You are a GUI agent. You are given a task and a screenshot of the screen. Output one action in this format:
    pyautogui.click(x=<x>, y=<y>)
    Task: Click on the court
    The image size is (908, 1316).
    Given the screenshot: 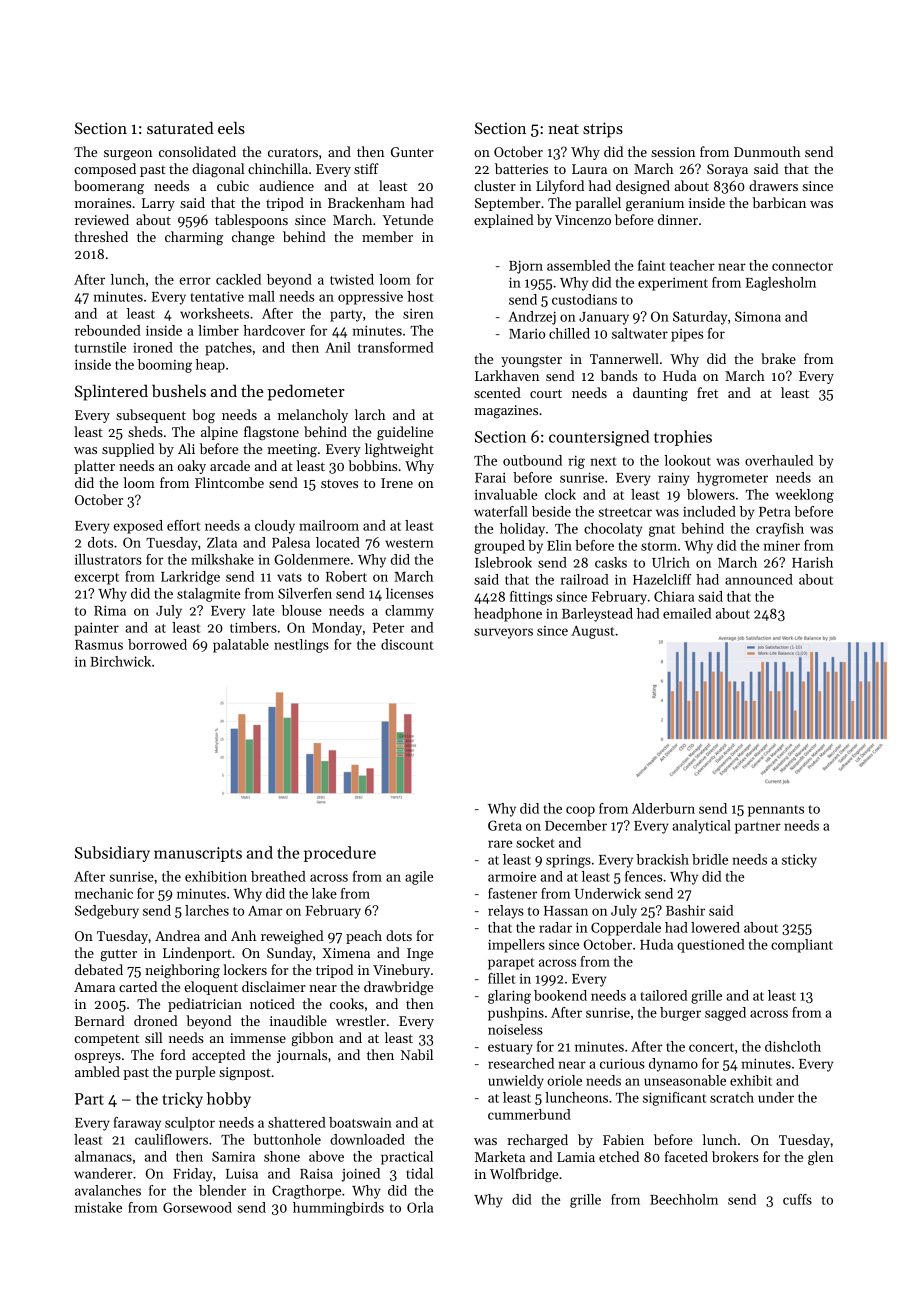 What is the action you would take?
    pyautogui.click(x=546, y=393)
